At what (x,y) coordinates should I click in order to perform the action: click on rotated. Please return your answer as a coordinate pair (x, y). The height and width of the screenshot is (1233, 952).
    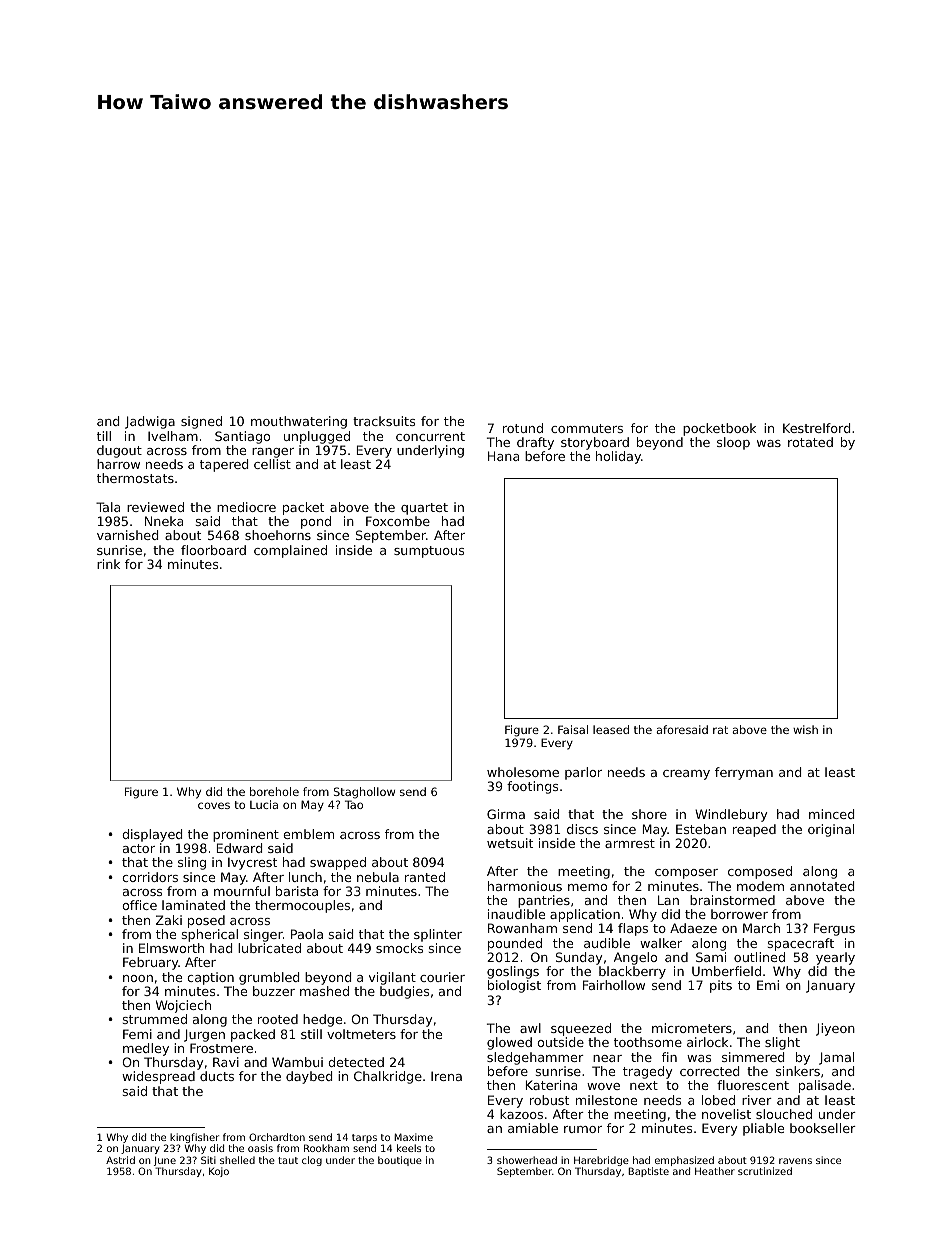
    Looking at the image, I should click on (810, 442).
